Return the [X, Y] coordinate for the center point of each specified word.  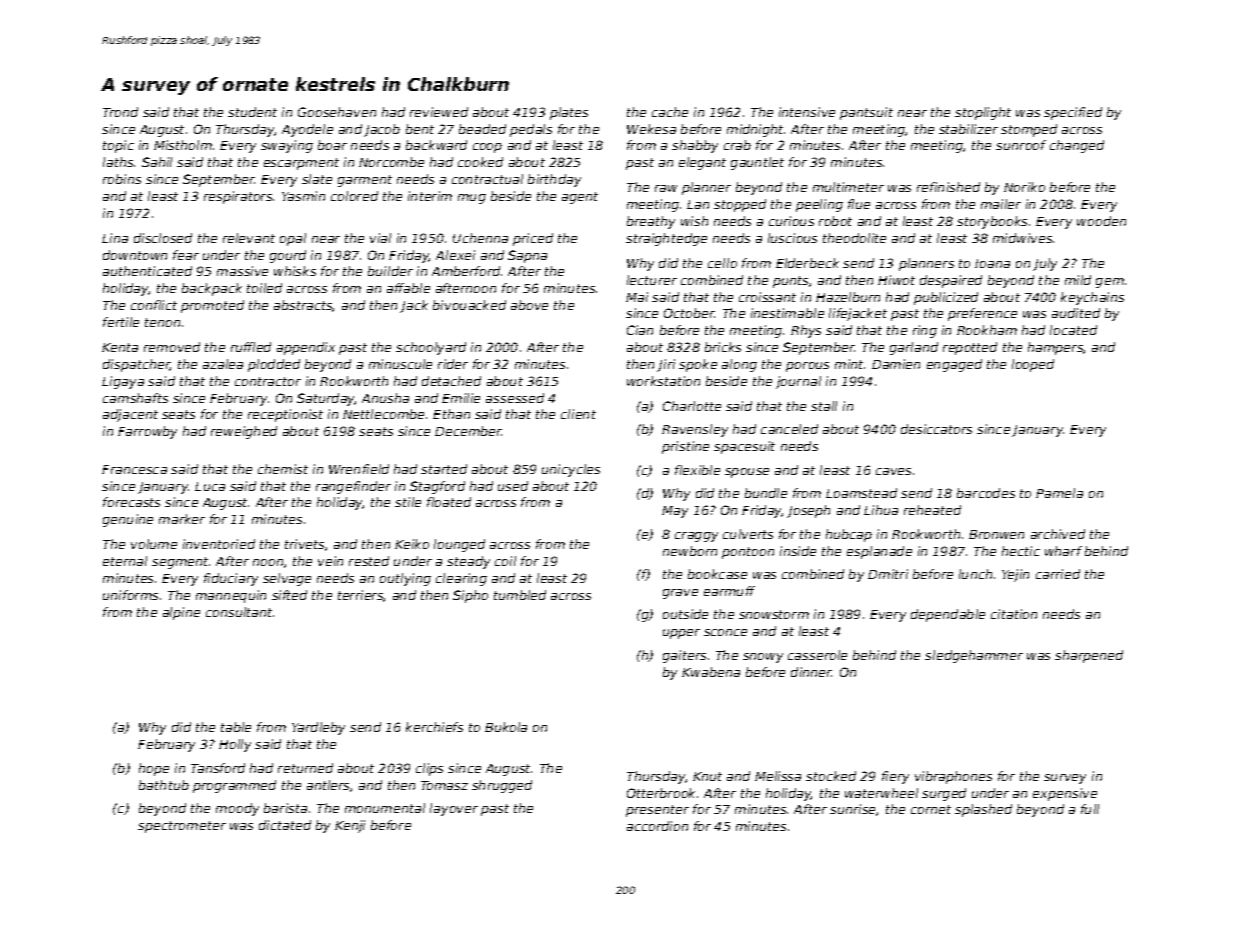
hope [154, 769]
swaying [287, 146]
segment [180, 563]
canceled [789, 429]
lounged [459, 545]
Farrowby [147, 432]
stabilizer [968, 129]
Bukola [506, 727]
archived [1058, 534]
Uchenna [480, 238]
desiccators [936, 429]
